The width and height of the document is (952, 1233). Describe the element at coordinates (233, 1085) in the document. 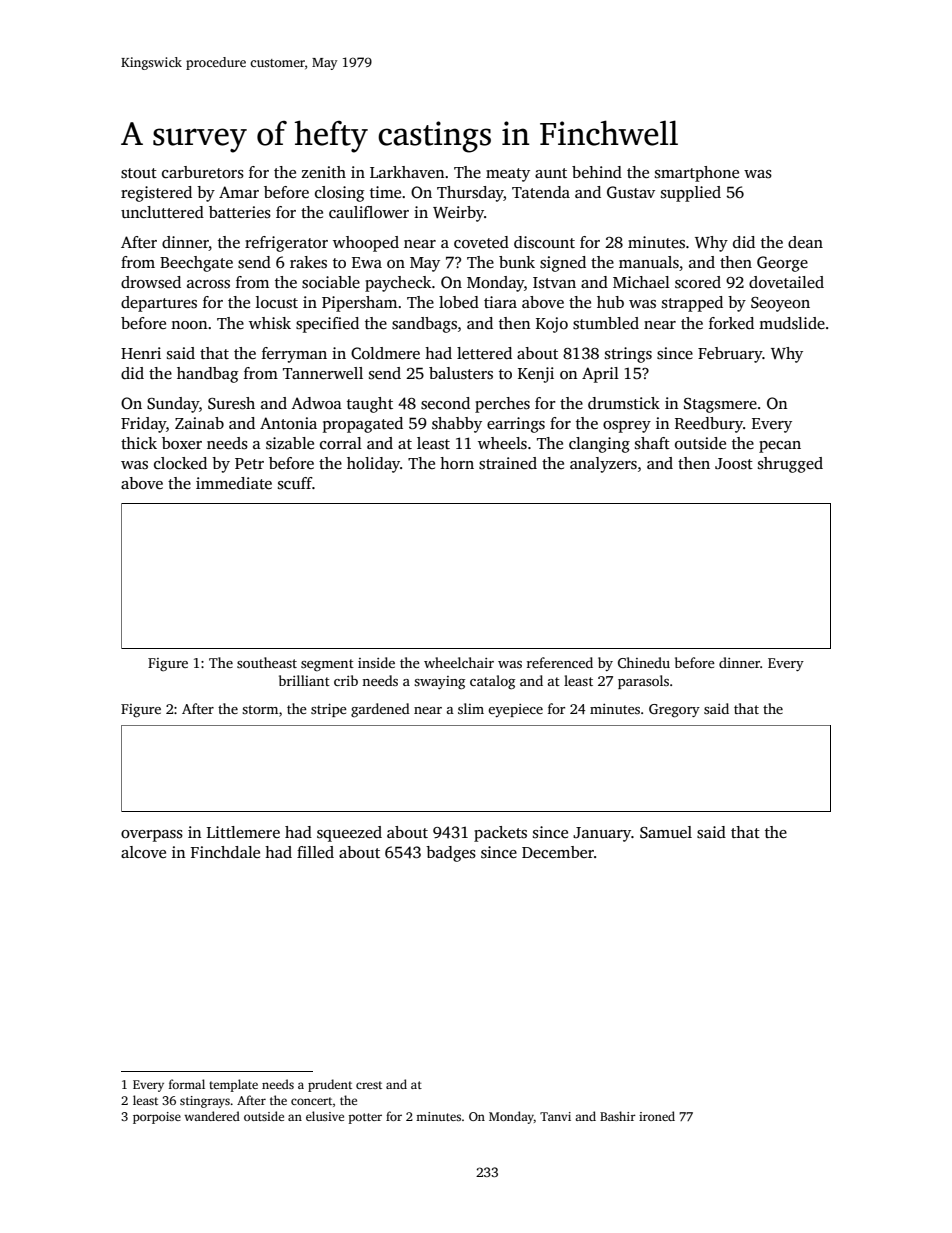

I see `template` at that location.
